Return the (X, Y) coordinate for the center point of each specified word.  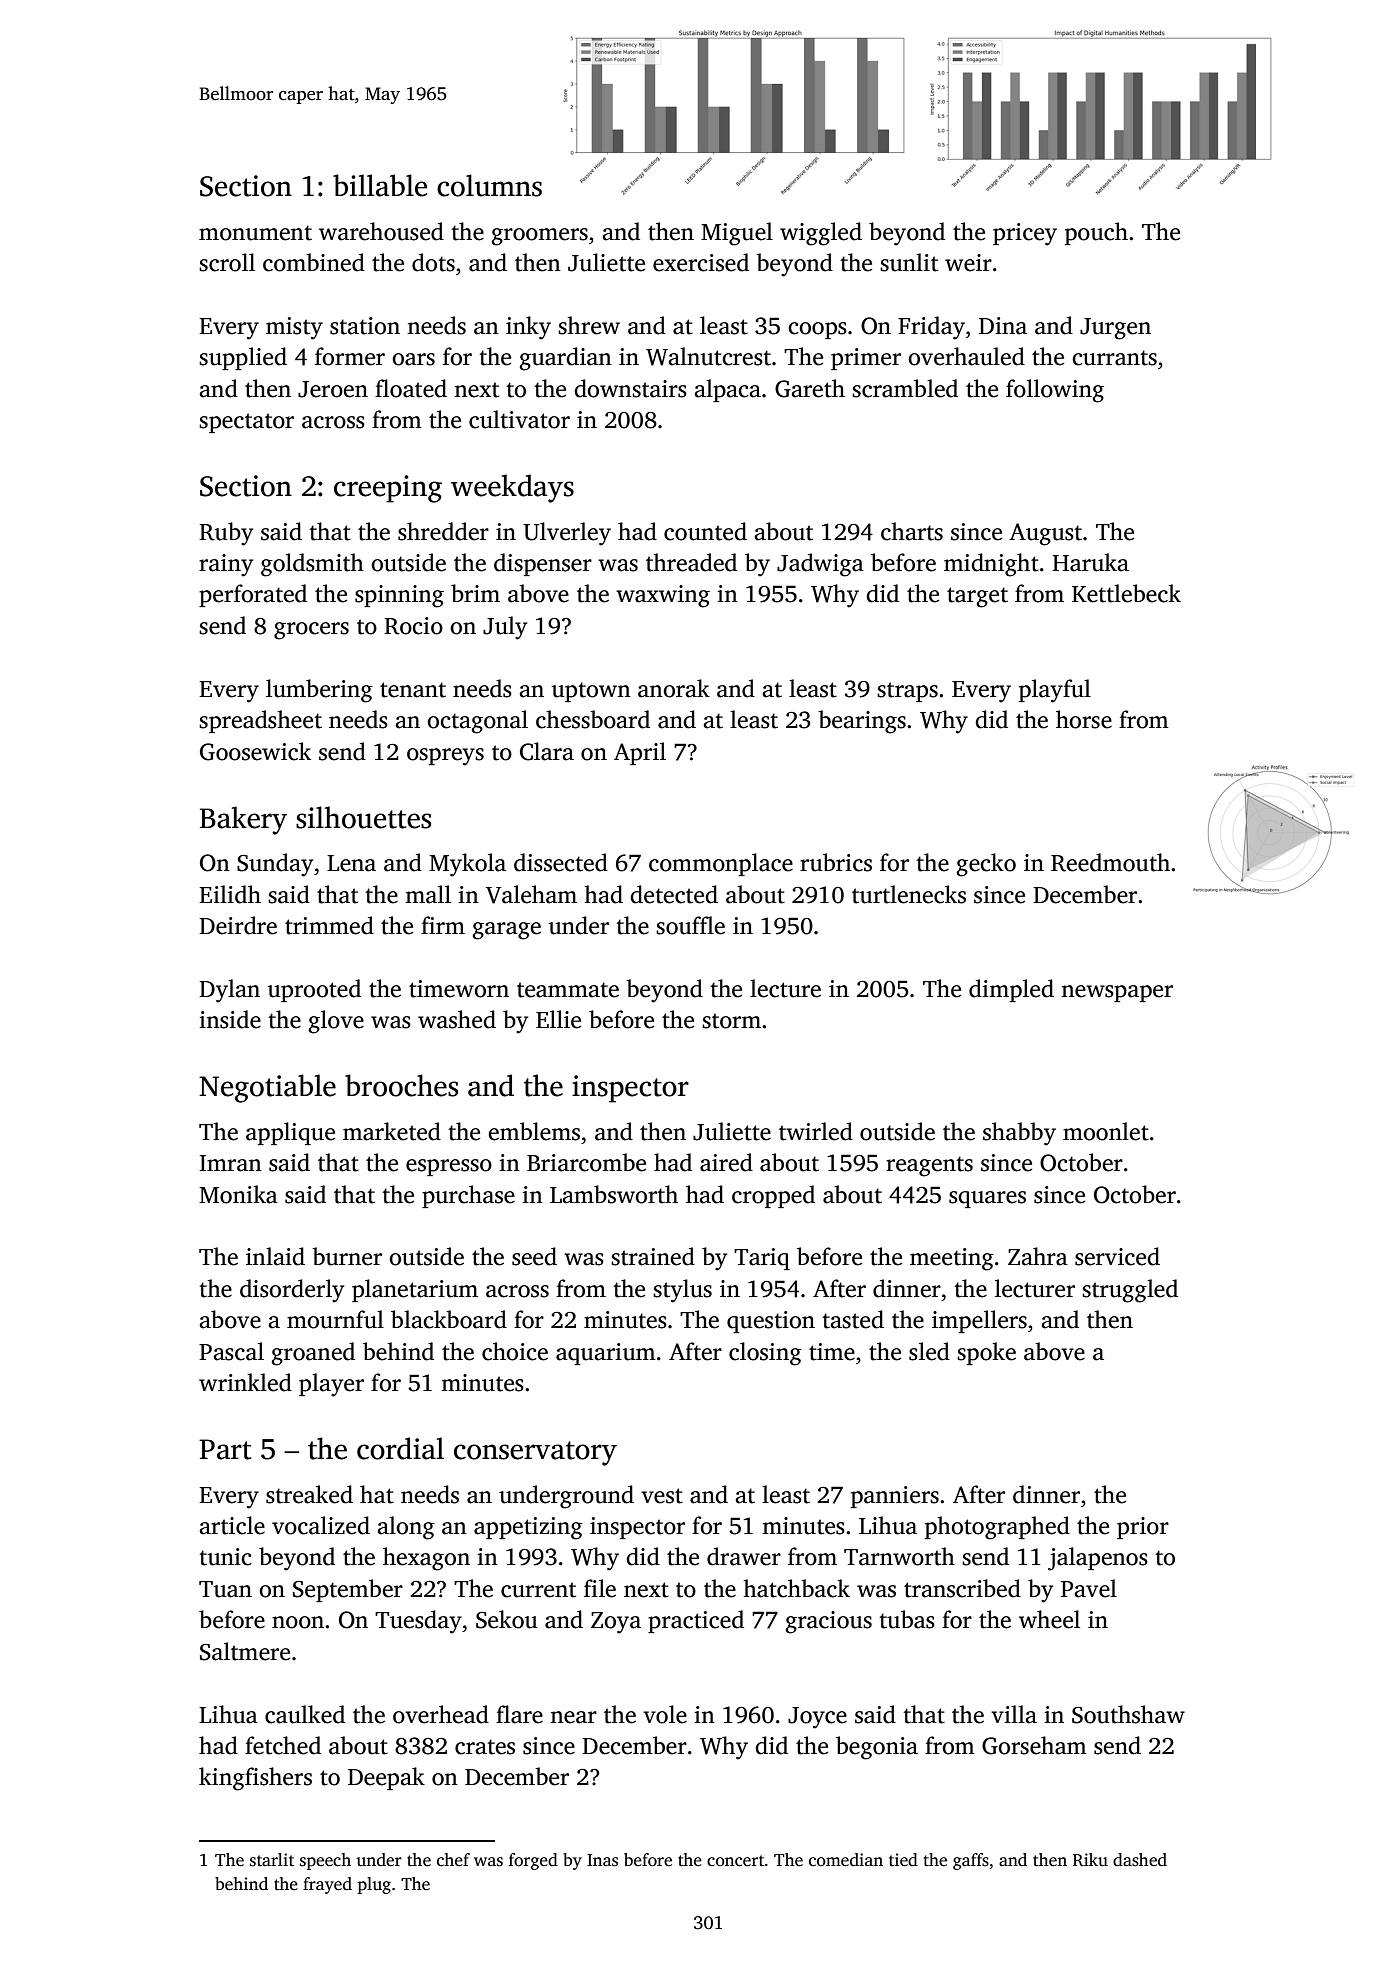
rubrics (836, 862)
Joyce (817, 1718)
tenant (413, 690)
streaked (309, 1494)
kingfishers (255, 1779)
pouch (1096, 233)
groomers (540, 237)
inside (230, 1019)
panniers (895, 1497)
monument (255, 233)
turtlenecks (909, 894)
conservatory (535, 1453)
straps (907, 692)
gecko (986, 865)
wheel (1049, 1619)
